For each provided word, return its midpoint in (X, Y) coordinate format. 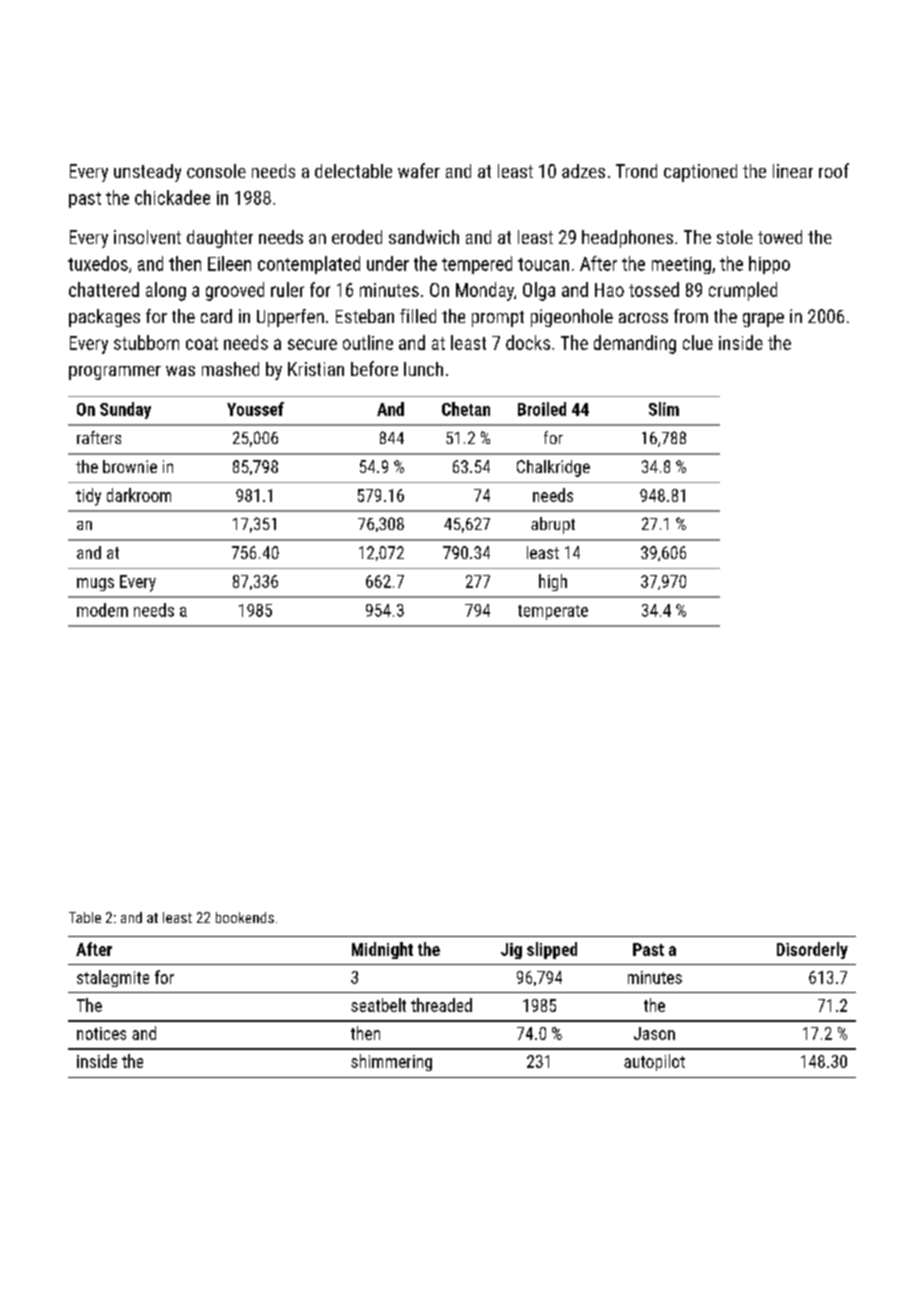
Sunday (125, 410)
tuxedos (98, 263)
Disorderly (812, 950)
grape (763, 320)
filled (418, 316)
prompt (498, 319)
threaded (441, 1005)
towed (780, 237)
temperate (553, 612)
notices (101, 1033)
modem (102, 610)
